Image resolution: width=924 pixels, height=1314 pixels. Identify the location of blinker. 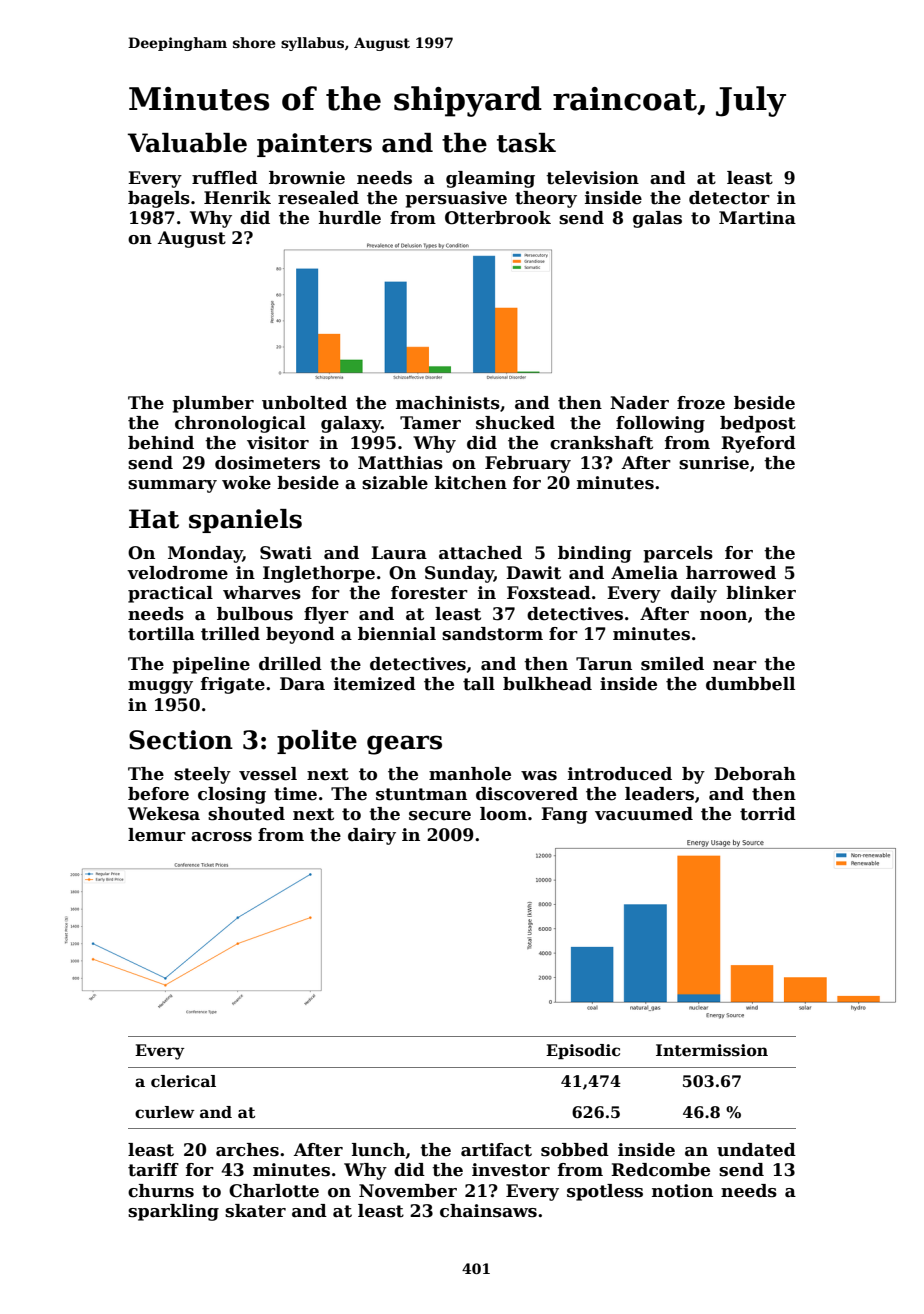
(761, 593).
